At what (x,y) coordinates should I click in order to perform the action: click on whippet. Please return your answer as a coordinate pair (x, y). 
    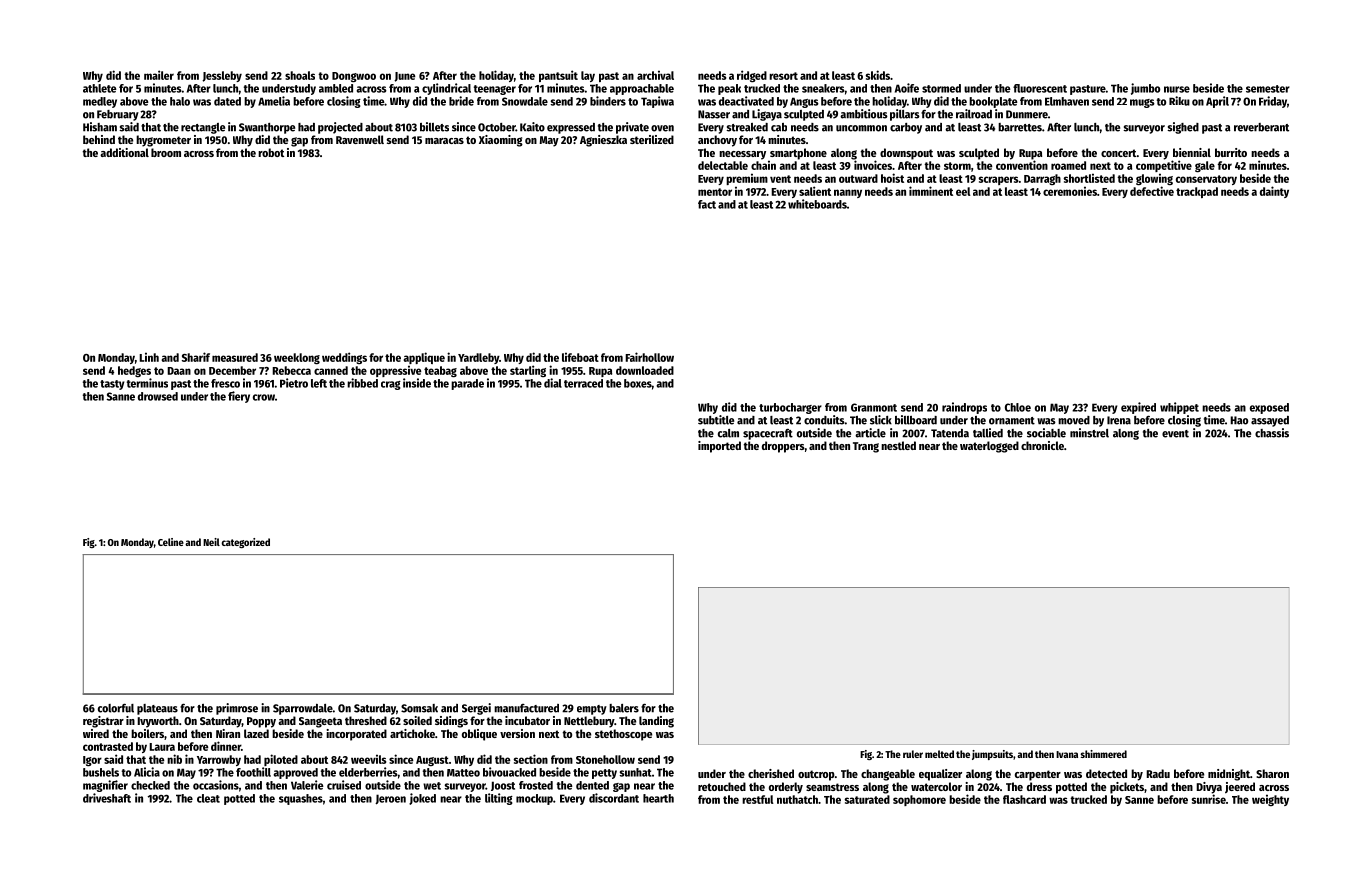
    Looking at the image, I should click on (1179, 408).
